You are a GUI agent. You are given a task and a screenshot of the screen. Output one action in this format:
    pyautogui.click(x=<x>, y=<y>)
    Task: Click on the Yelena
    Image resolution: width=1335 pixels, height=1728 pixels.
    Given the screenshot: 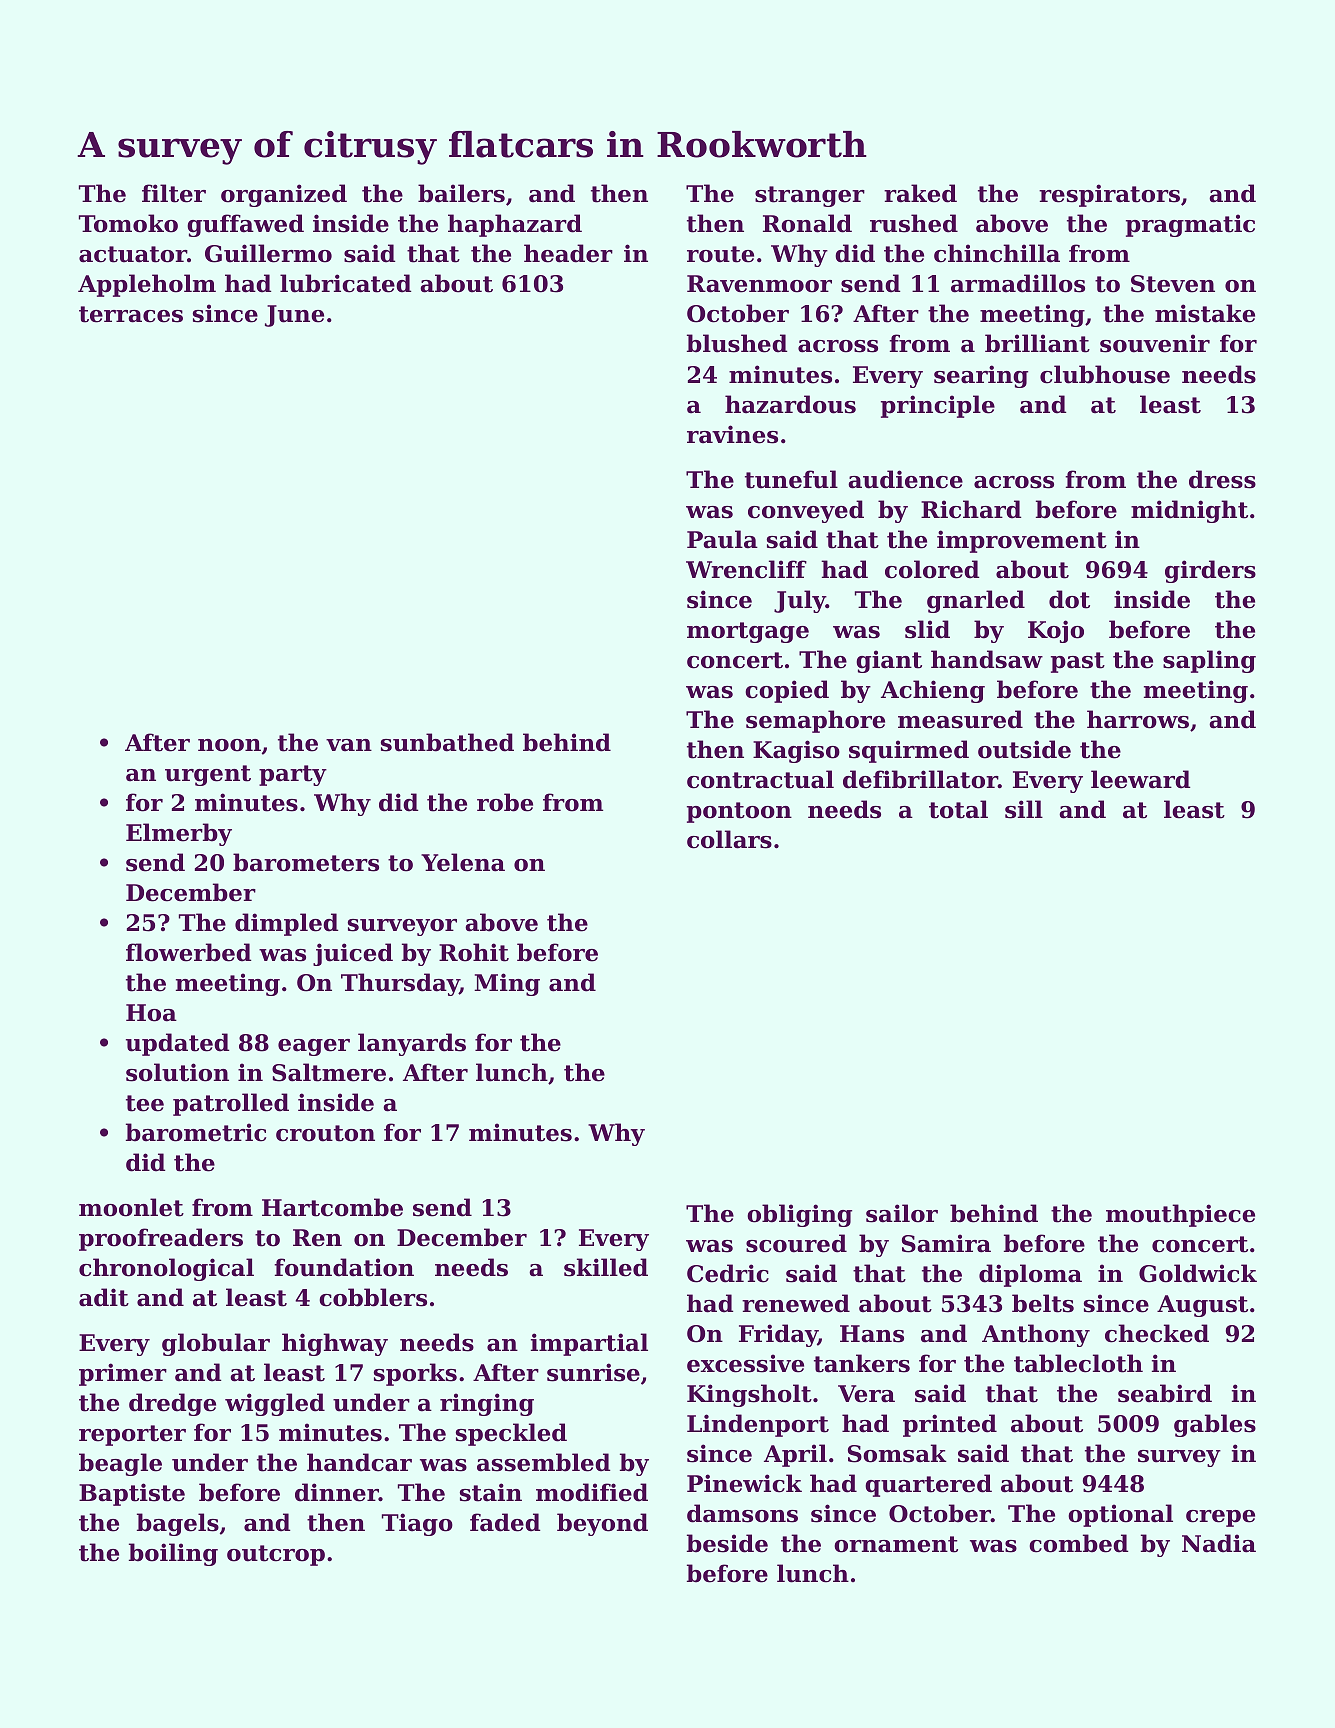 What is the action you would take?
    pyautogui.click(x=463, y=862)
